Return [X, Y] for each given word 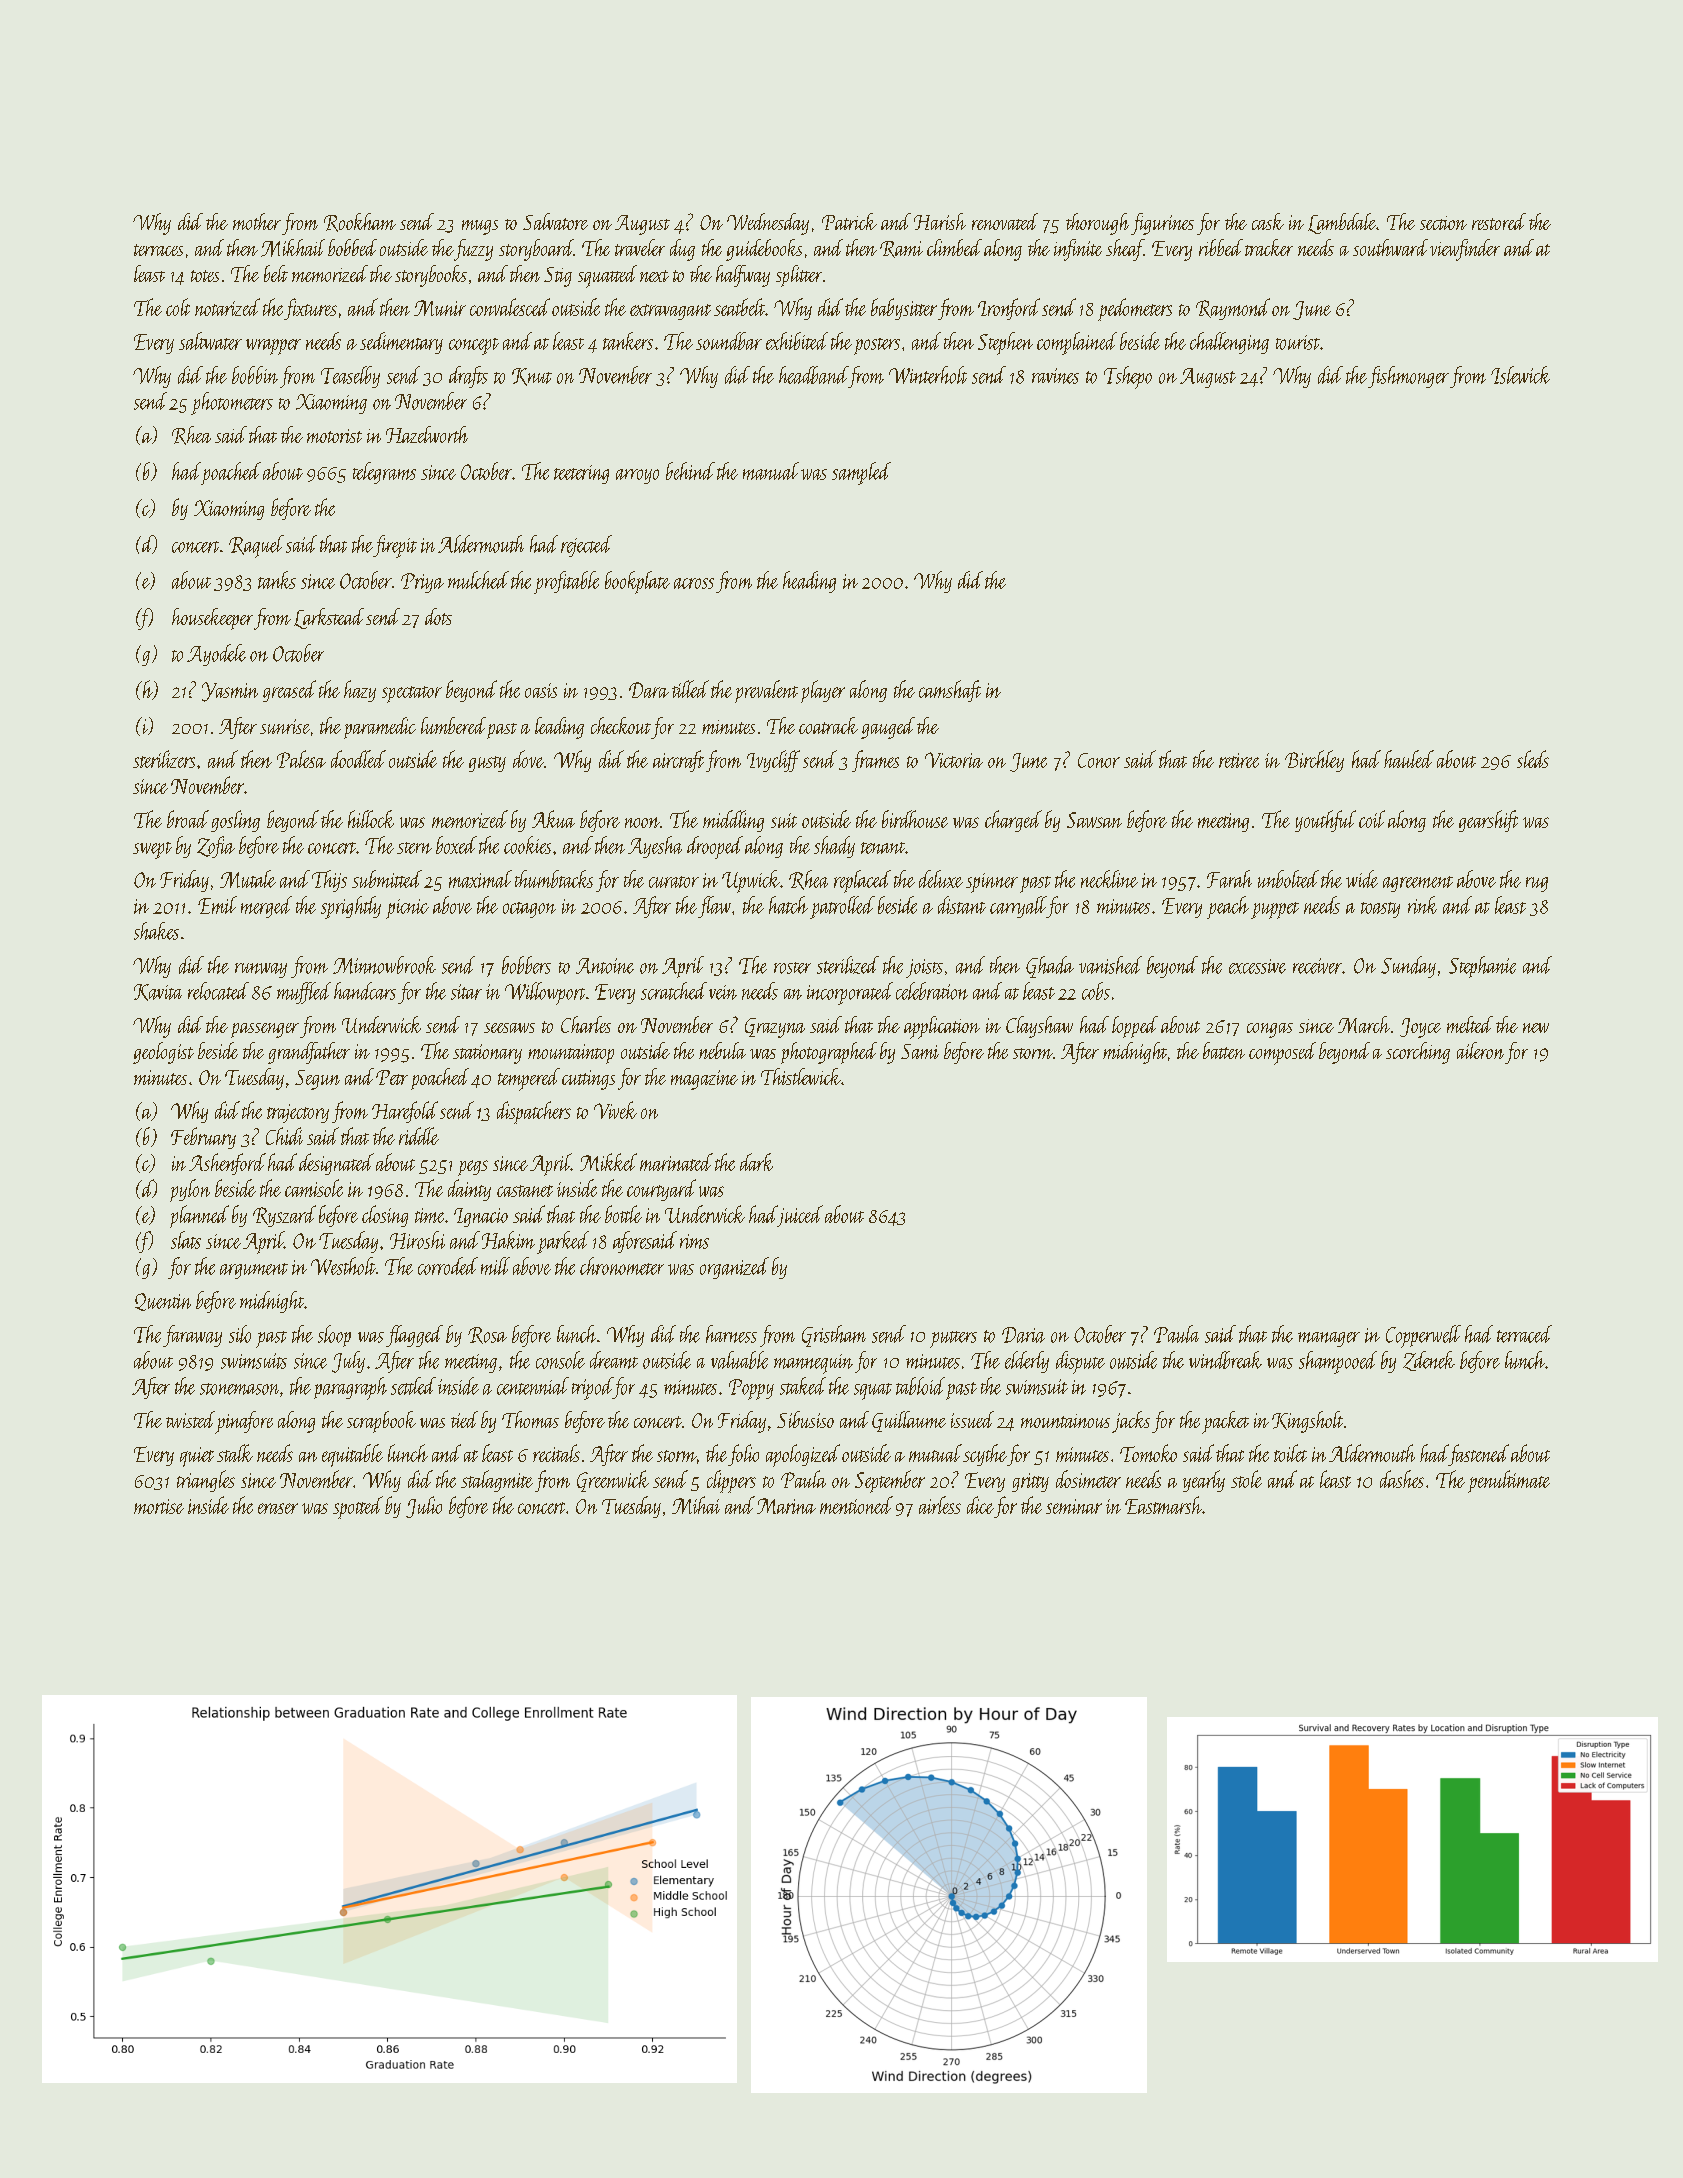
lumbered [453, 725]
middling [733, 821]
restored [1499, 221]
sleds [1533, 759]
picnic [407, 909]
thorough [1097, 224]
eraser [278, 1508]
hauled [1409, 759]
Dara [649, 690]
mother [257, 221]
